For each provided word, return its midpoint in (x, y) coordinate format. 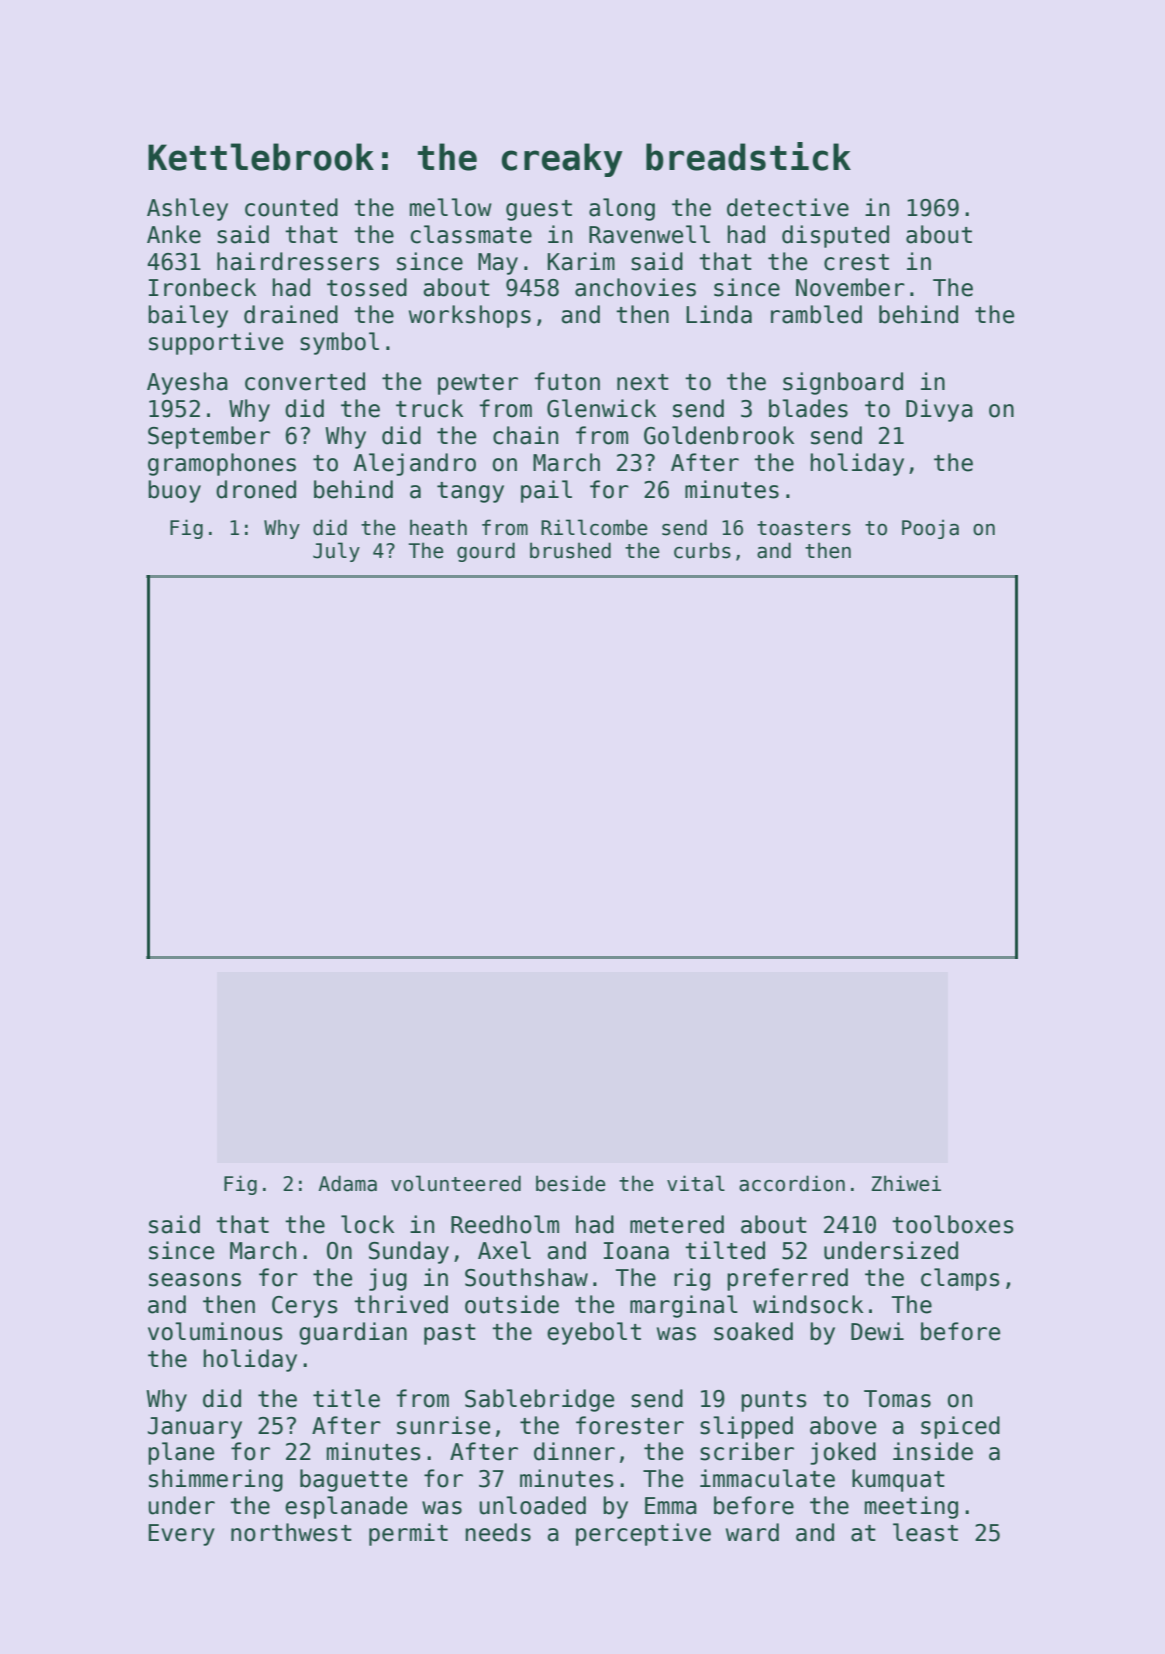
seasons (195, 1280)
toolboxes (953, 1224)
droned (256, 489)
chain (525, 435)
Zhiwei (906, 1183)
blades (808, 408)
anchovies (635, 287)
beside (571, 1183)
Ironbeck (202, 287)
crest (856, 262)
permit (408, 1534)
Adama (348, 1183)
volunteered (456, 1183)
